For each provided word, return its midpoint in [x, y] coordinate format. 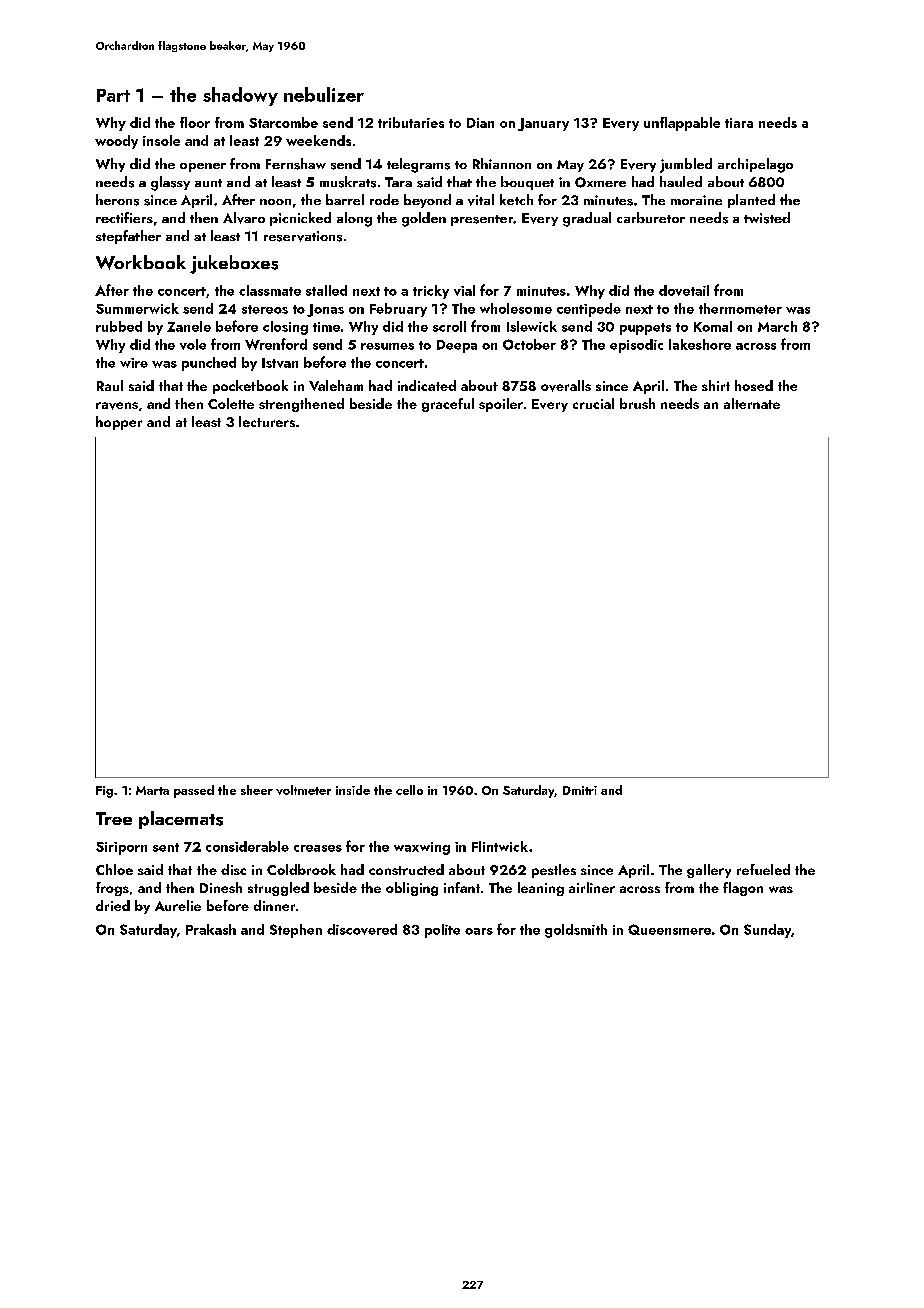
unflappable [682, 124]
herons [117, 200]
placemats [181, 820]
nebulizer [324, 94]
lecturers [267, 421]
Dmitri [580, 790]
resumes [387, 346]
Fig [104, 792]
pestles [554, 871]
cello [409, 790]
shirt [716, 385]
